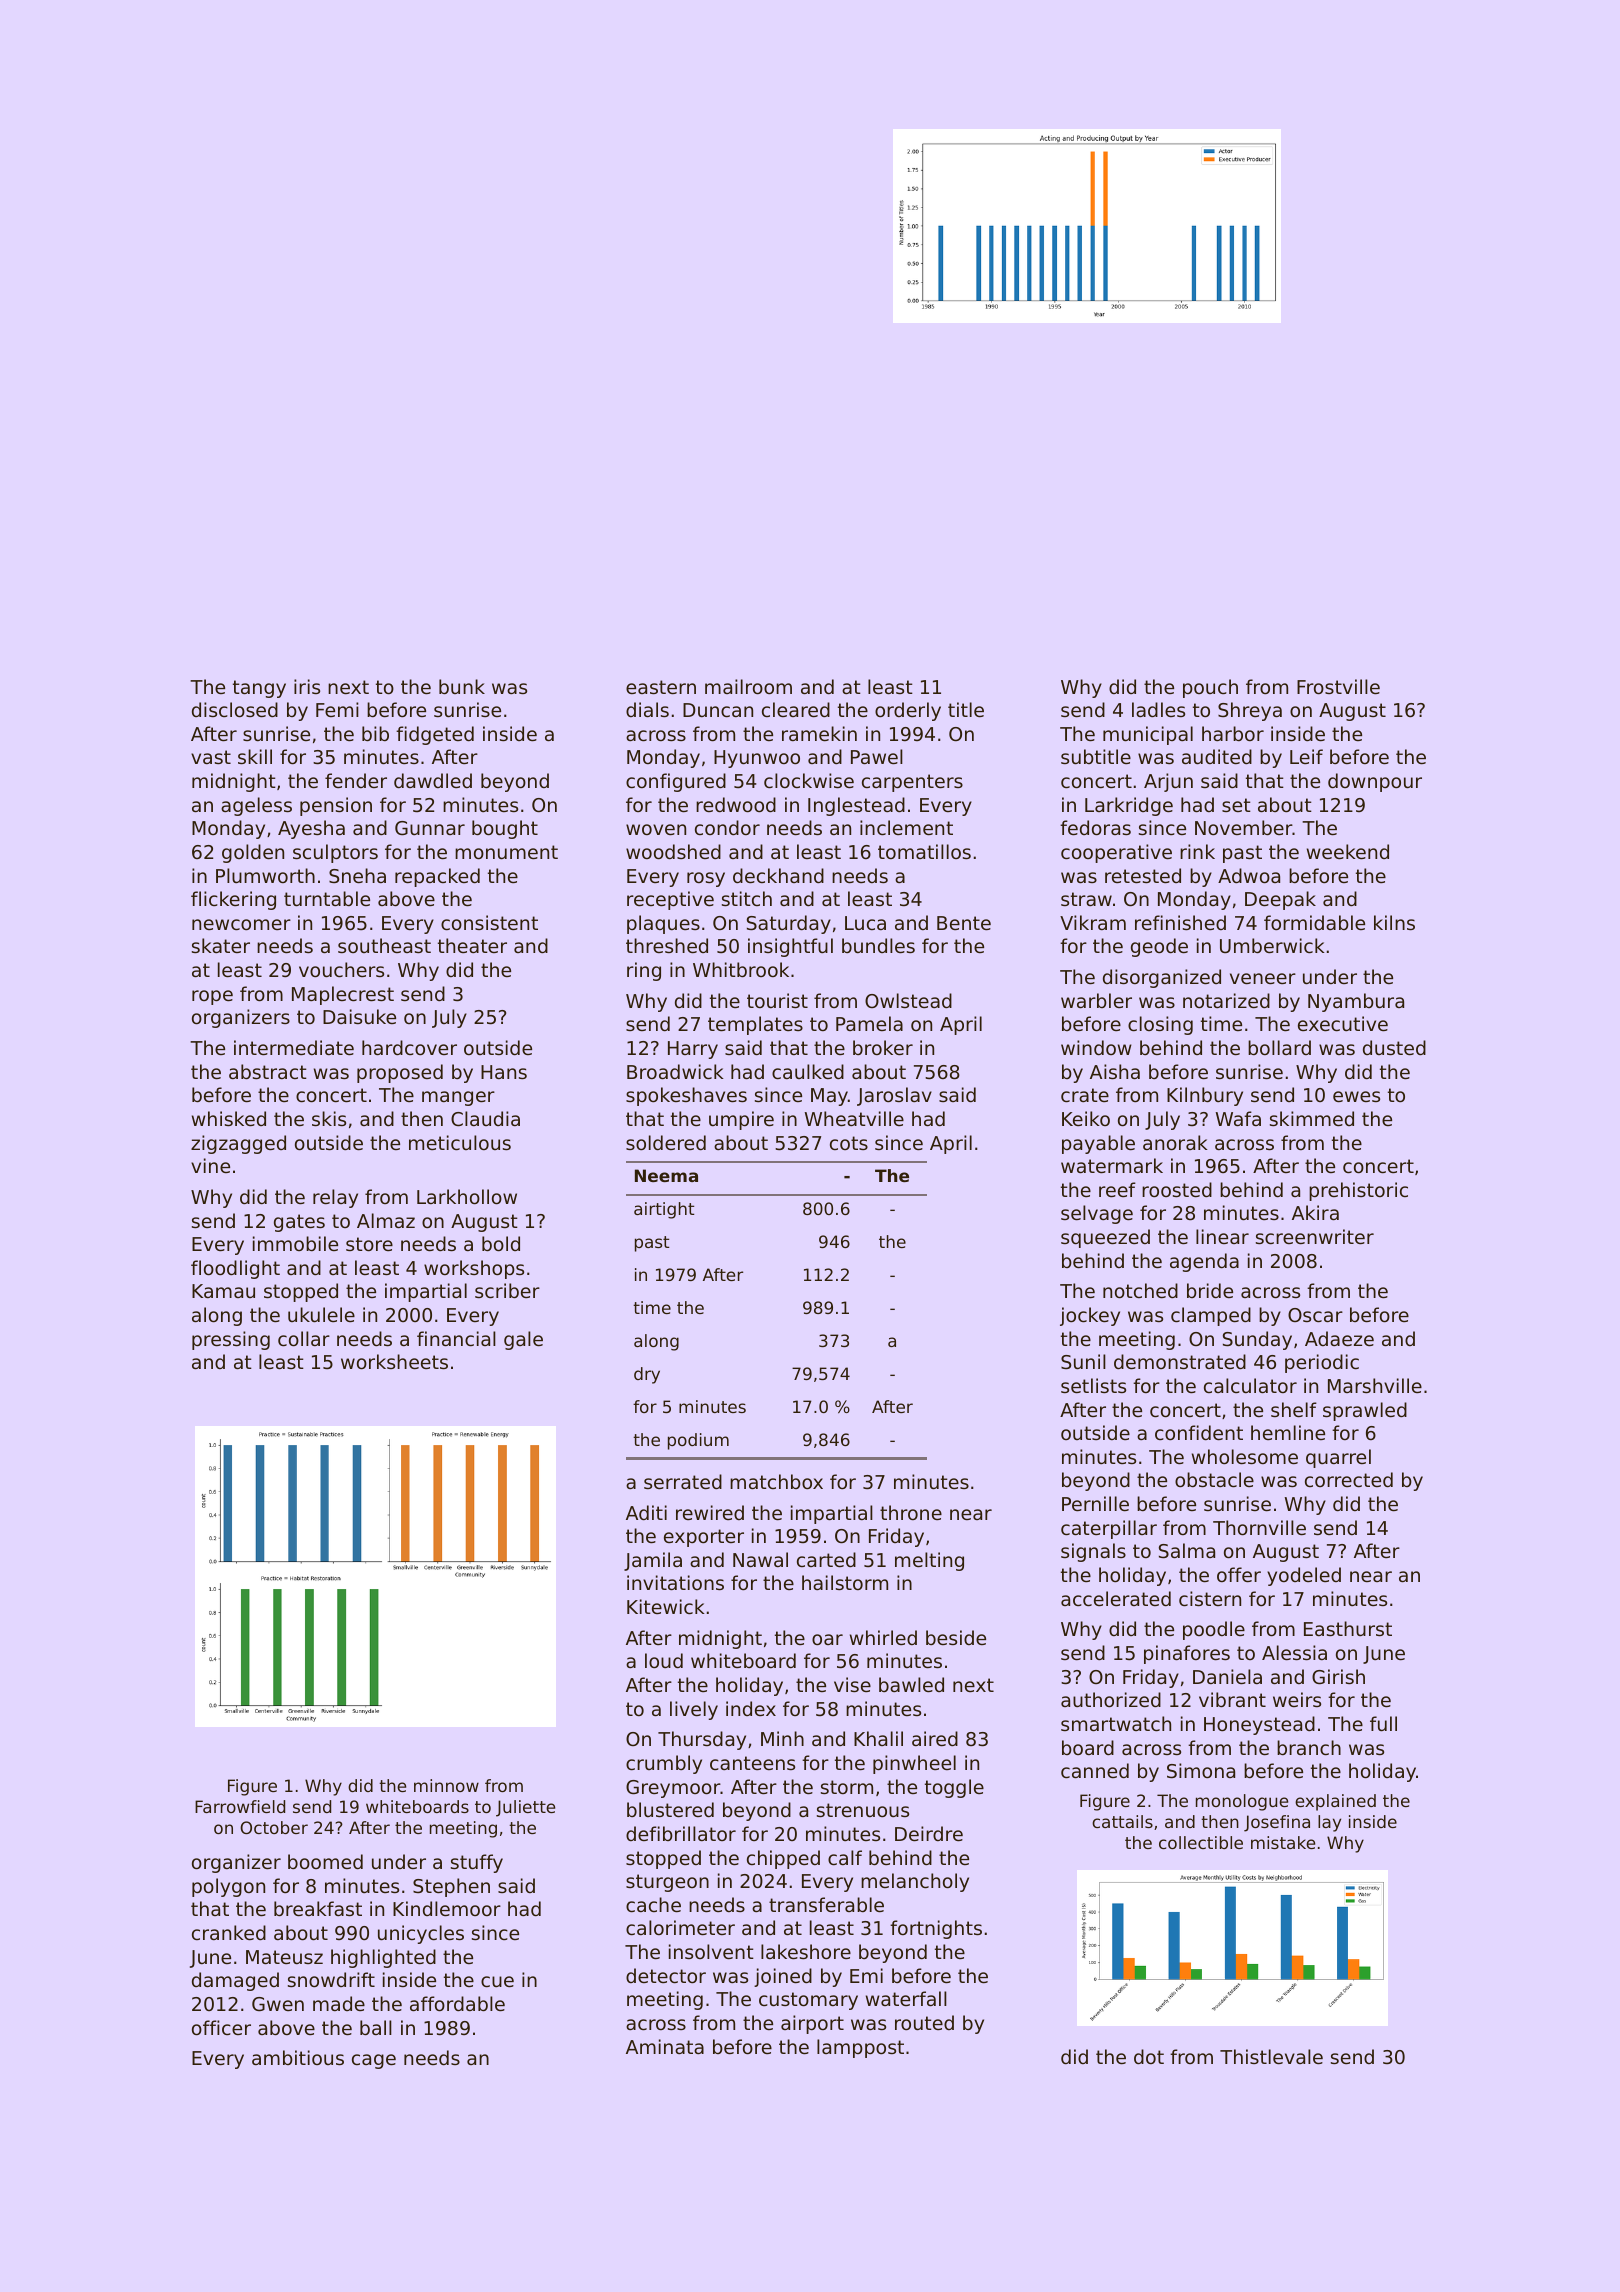  I want to click on Stephen, so click(451, 1887).
